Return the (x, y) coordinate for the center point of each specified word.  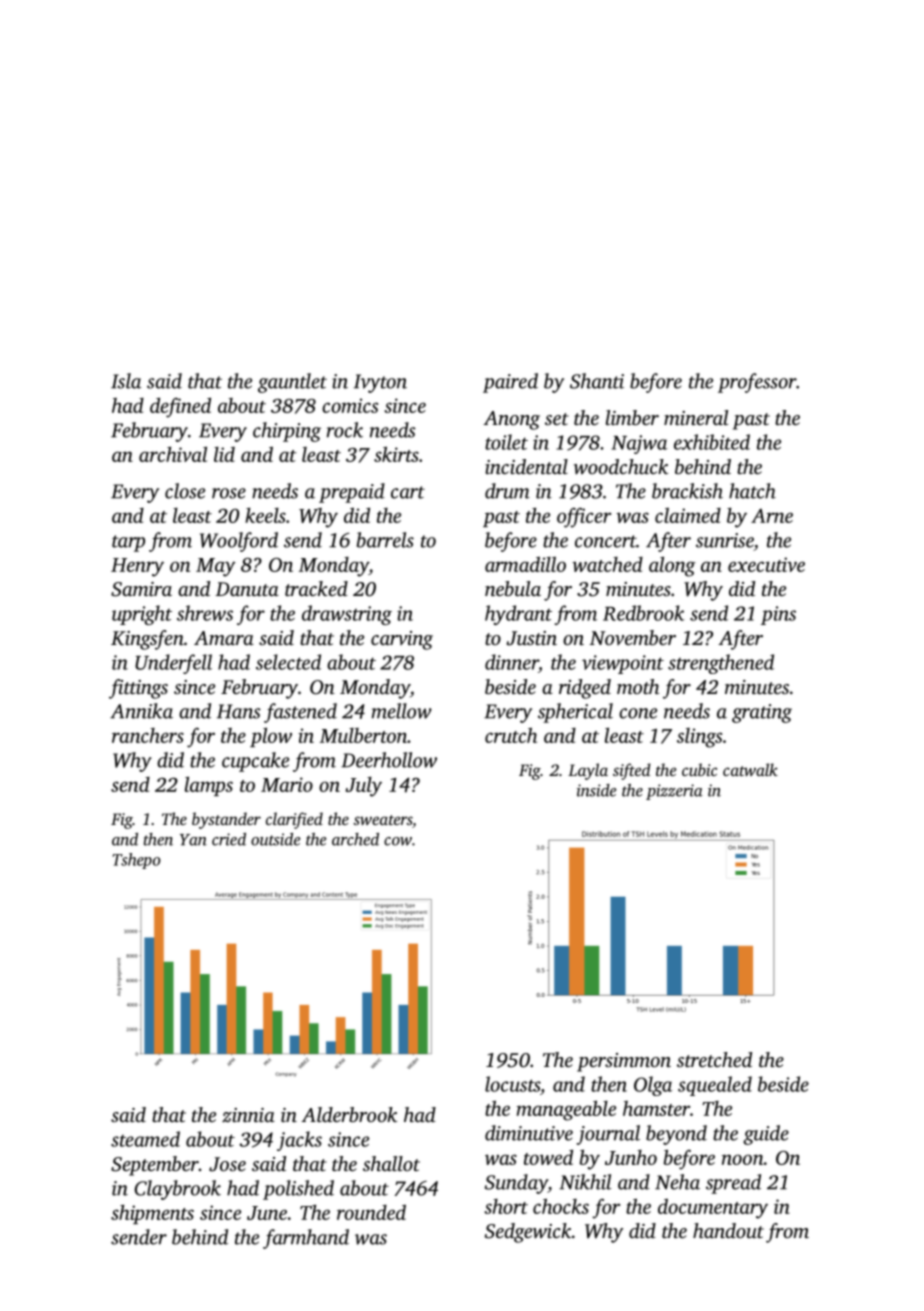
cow (398, 841)
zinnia (248, 1115)
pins (778, 615)
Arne (772, 516)
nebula (513, 588)
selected (288, 662)
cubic (699, 769)
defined (180, 408)
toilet (506, 442)
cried (229, 839)
